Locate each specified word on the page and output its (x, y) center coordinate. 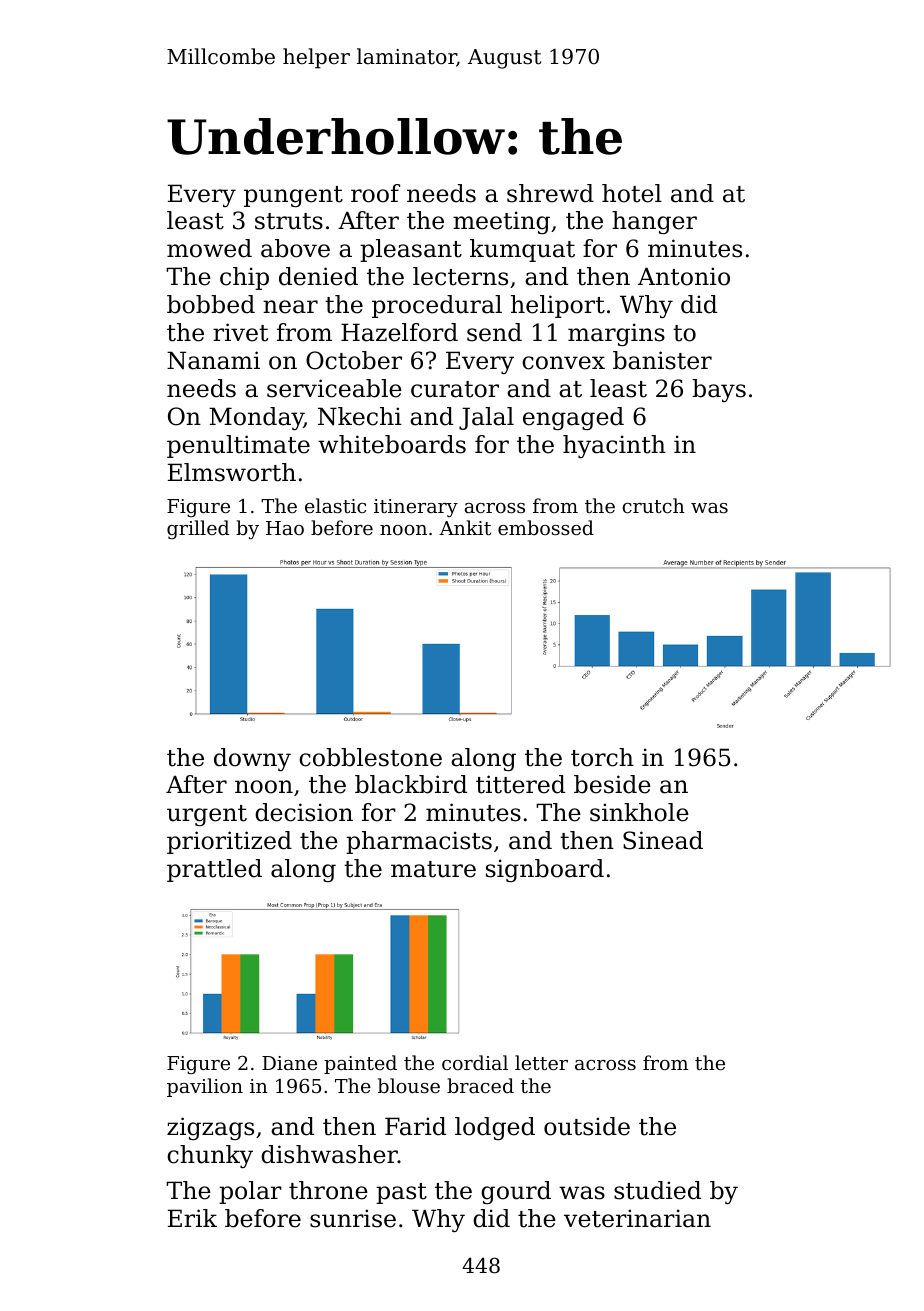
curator (455, 389)
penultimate (238, 446)
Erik (192, 1218)
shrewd (550, 193)
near (290, 307)
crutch (654, 505)
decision (304, 812)
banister (662, 360)
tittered (520, 784)
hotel (632, 193)
